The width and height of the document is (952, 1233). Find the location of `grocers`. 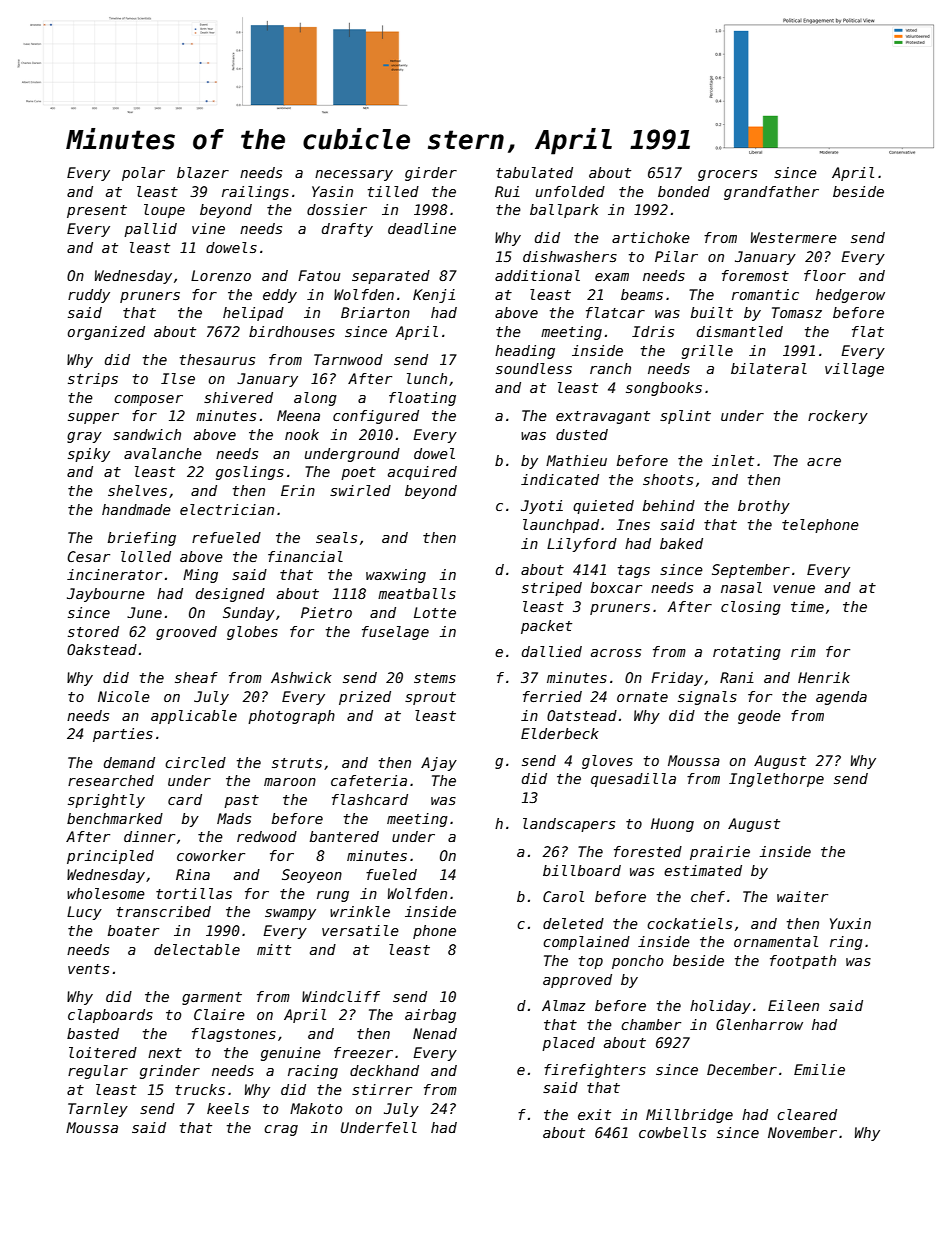

grocers is located at coordinates (727, 175).
